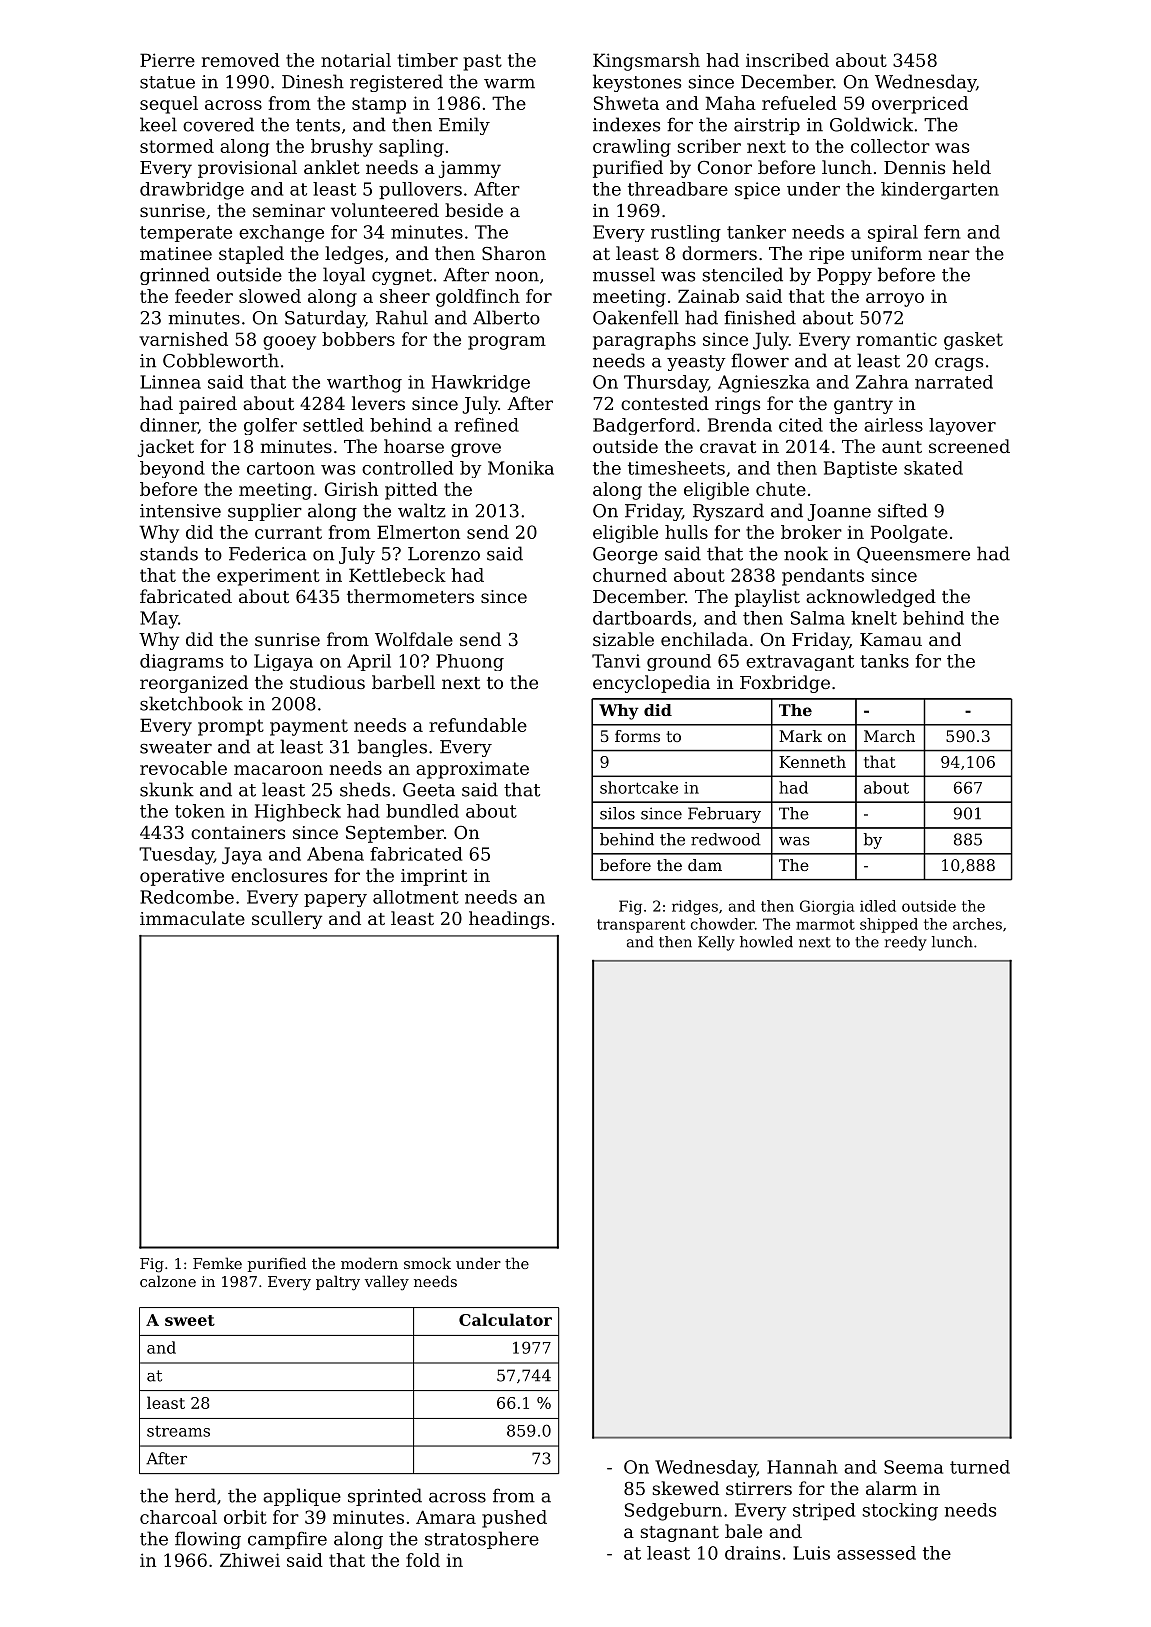  I want to click on yeasty, so click(696, 363).
